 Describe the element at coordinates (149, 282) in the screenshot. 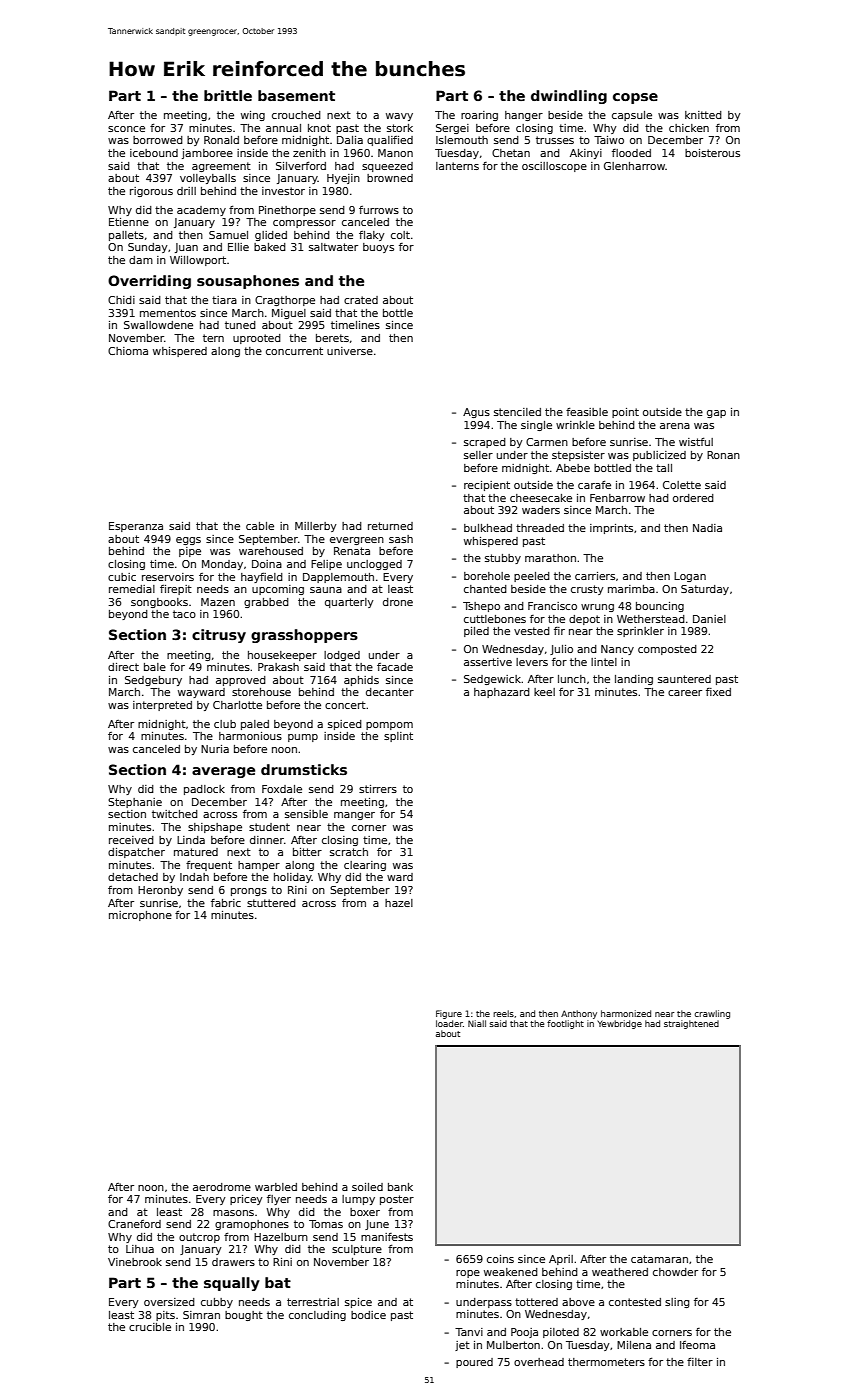

I see `Overriding` at that location.
